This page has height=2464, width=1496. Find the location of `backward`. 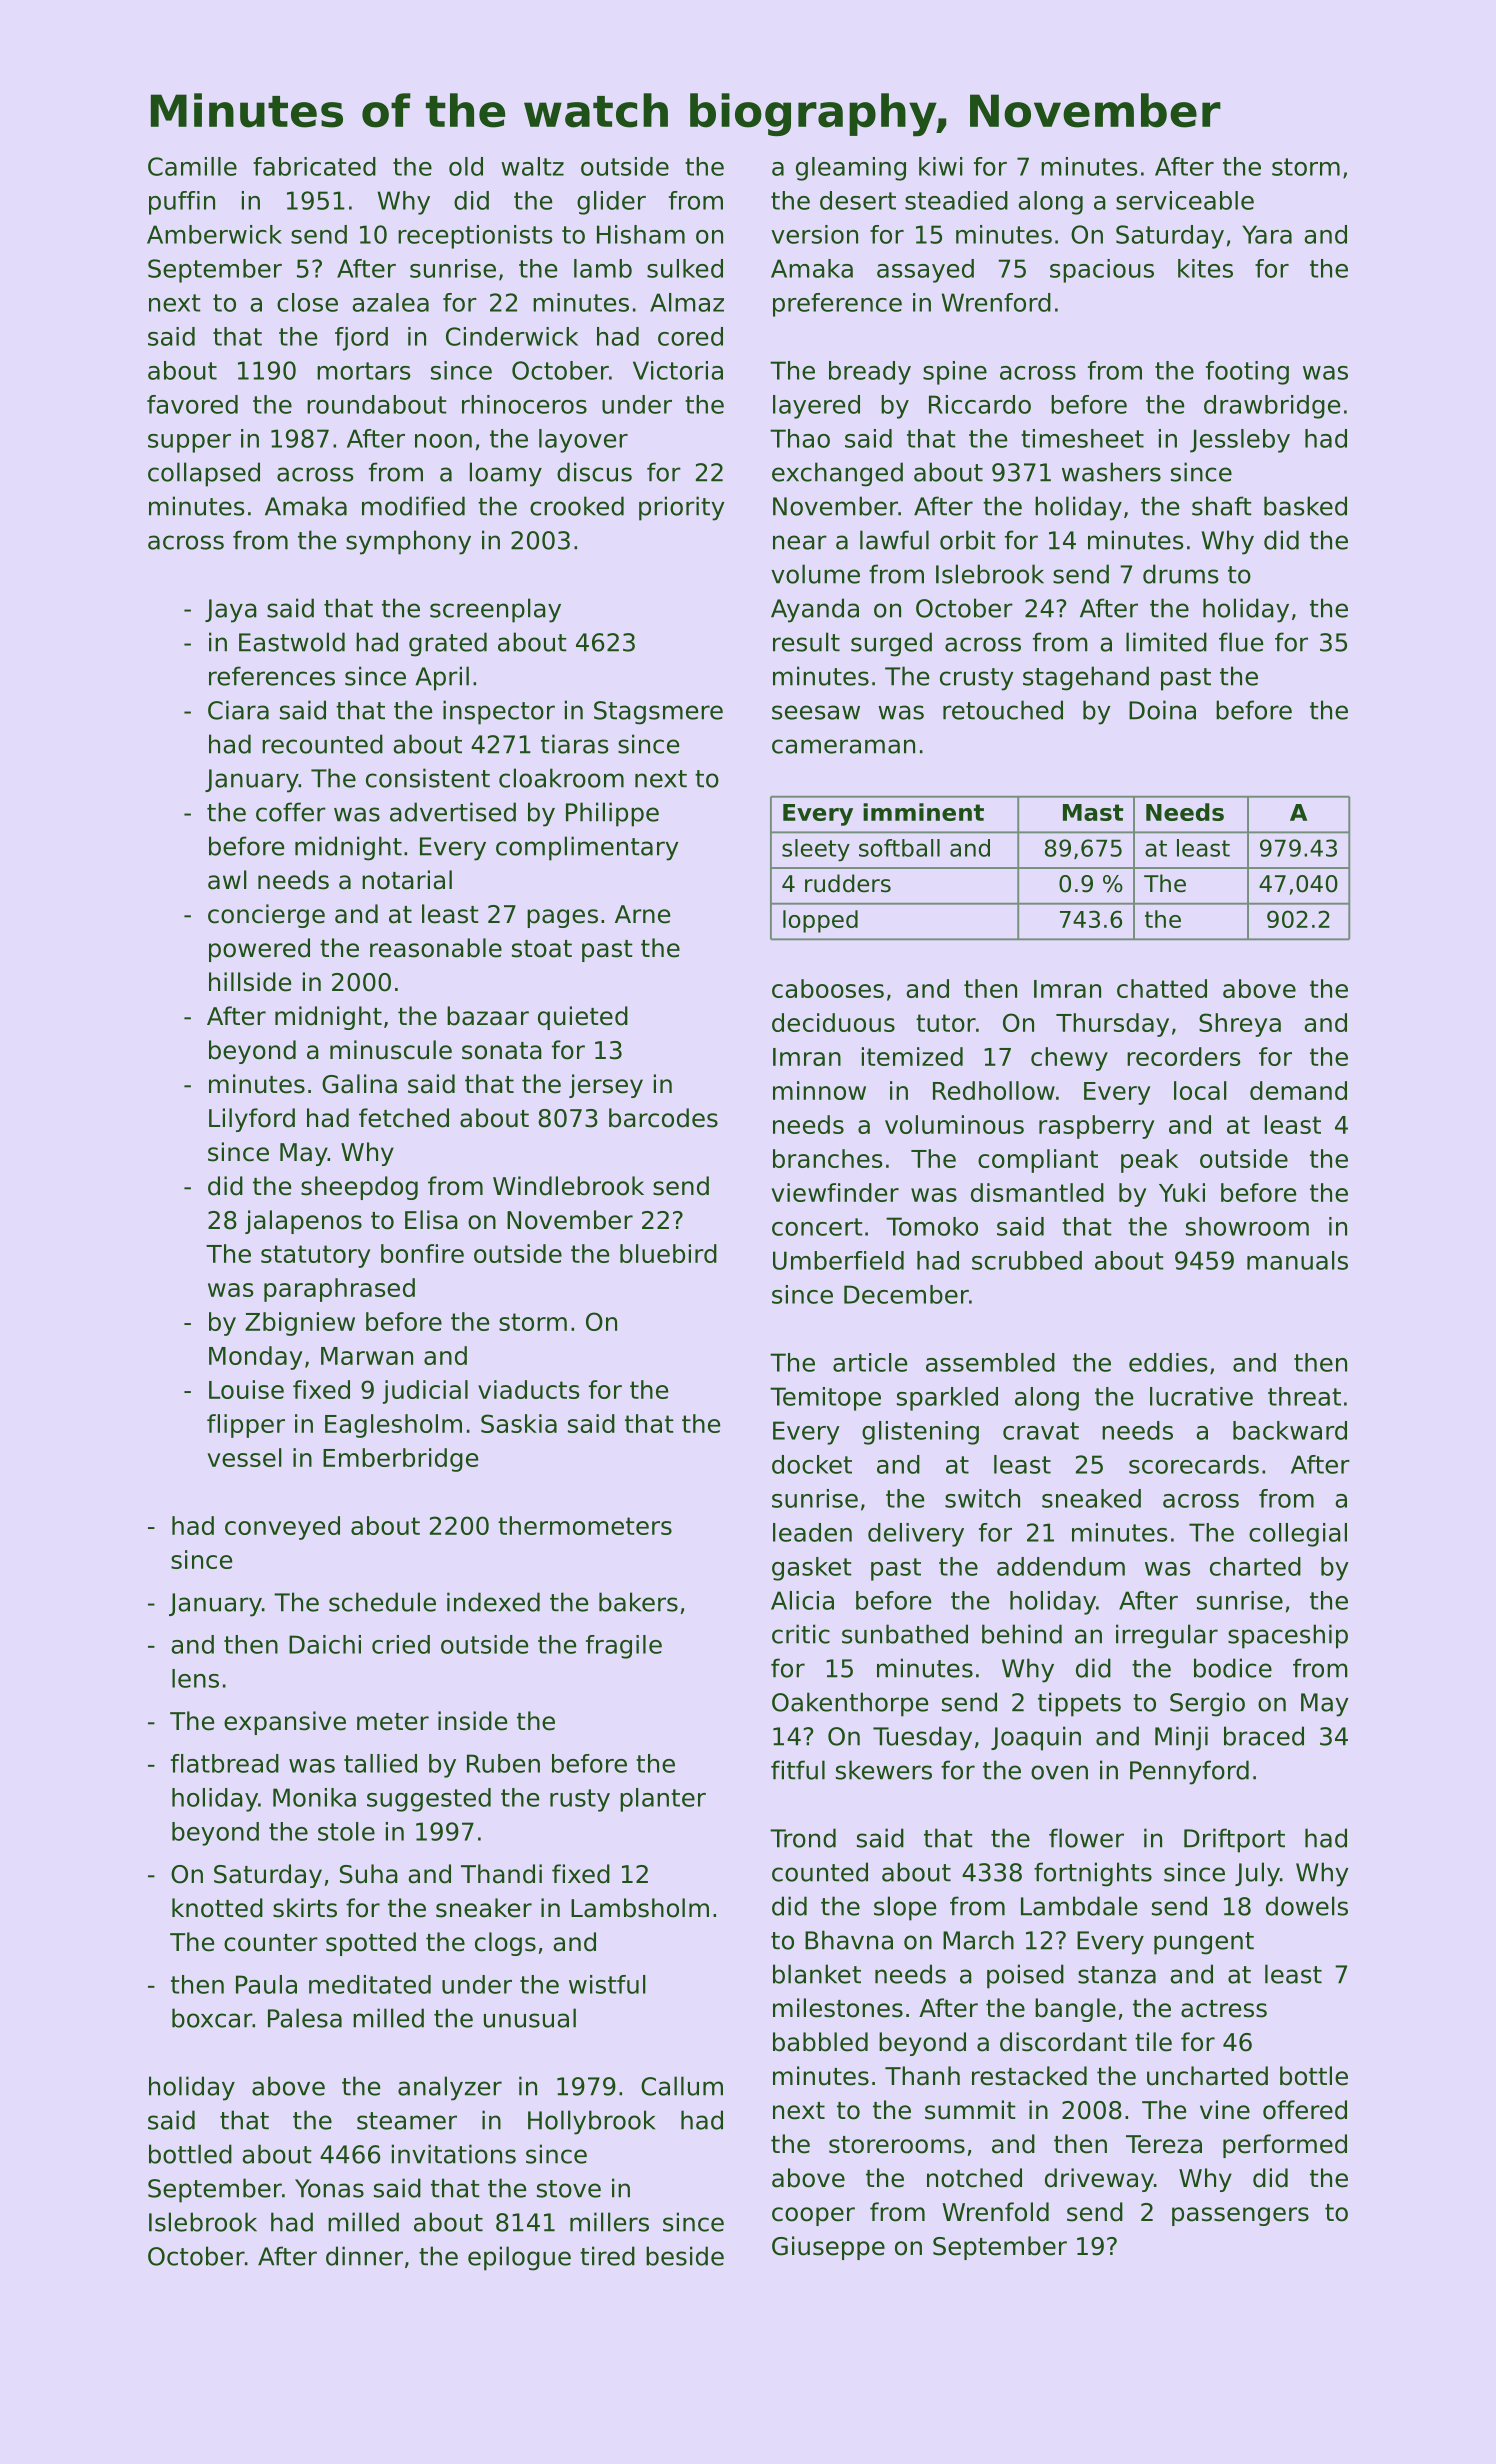

backward is located at coordinates (1290, 1430).
